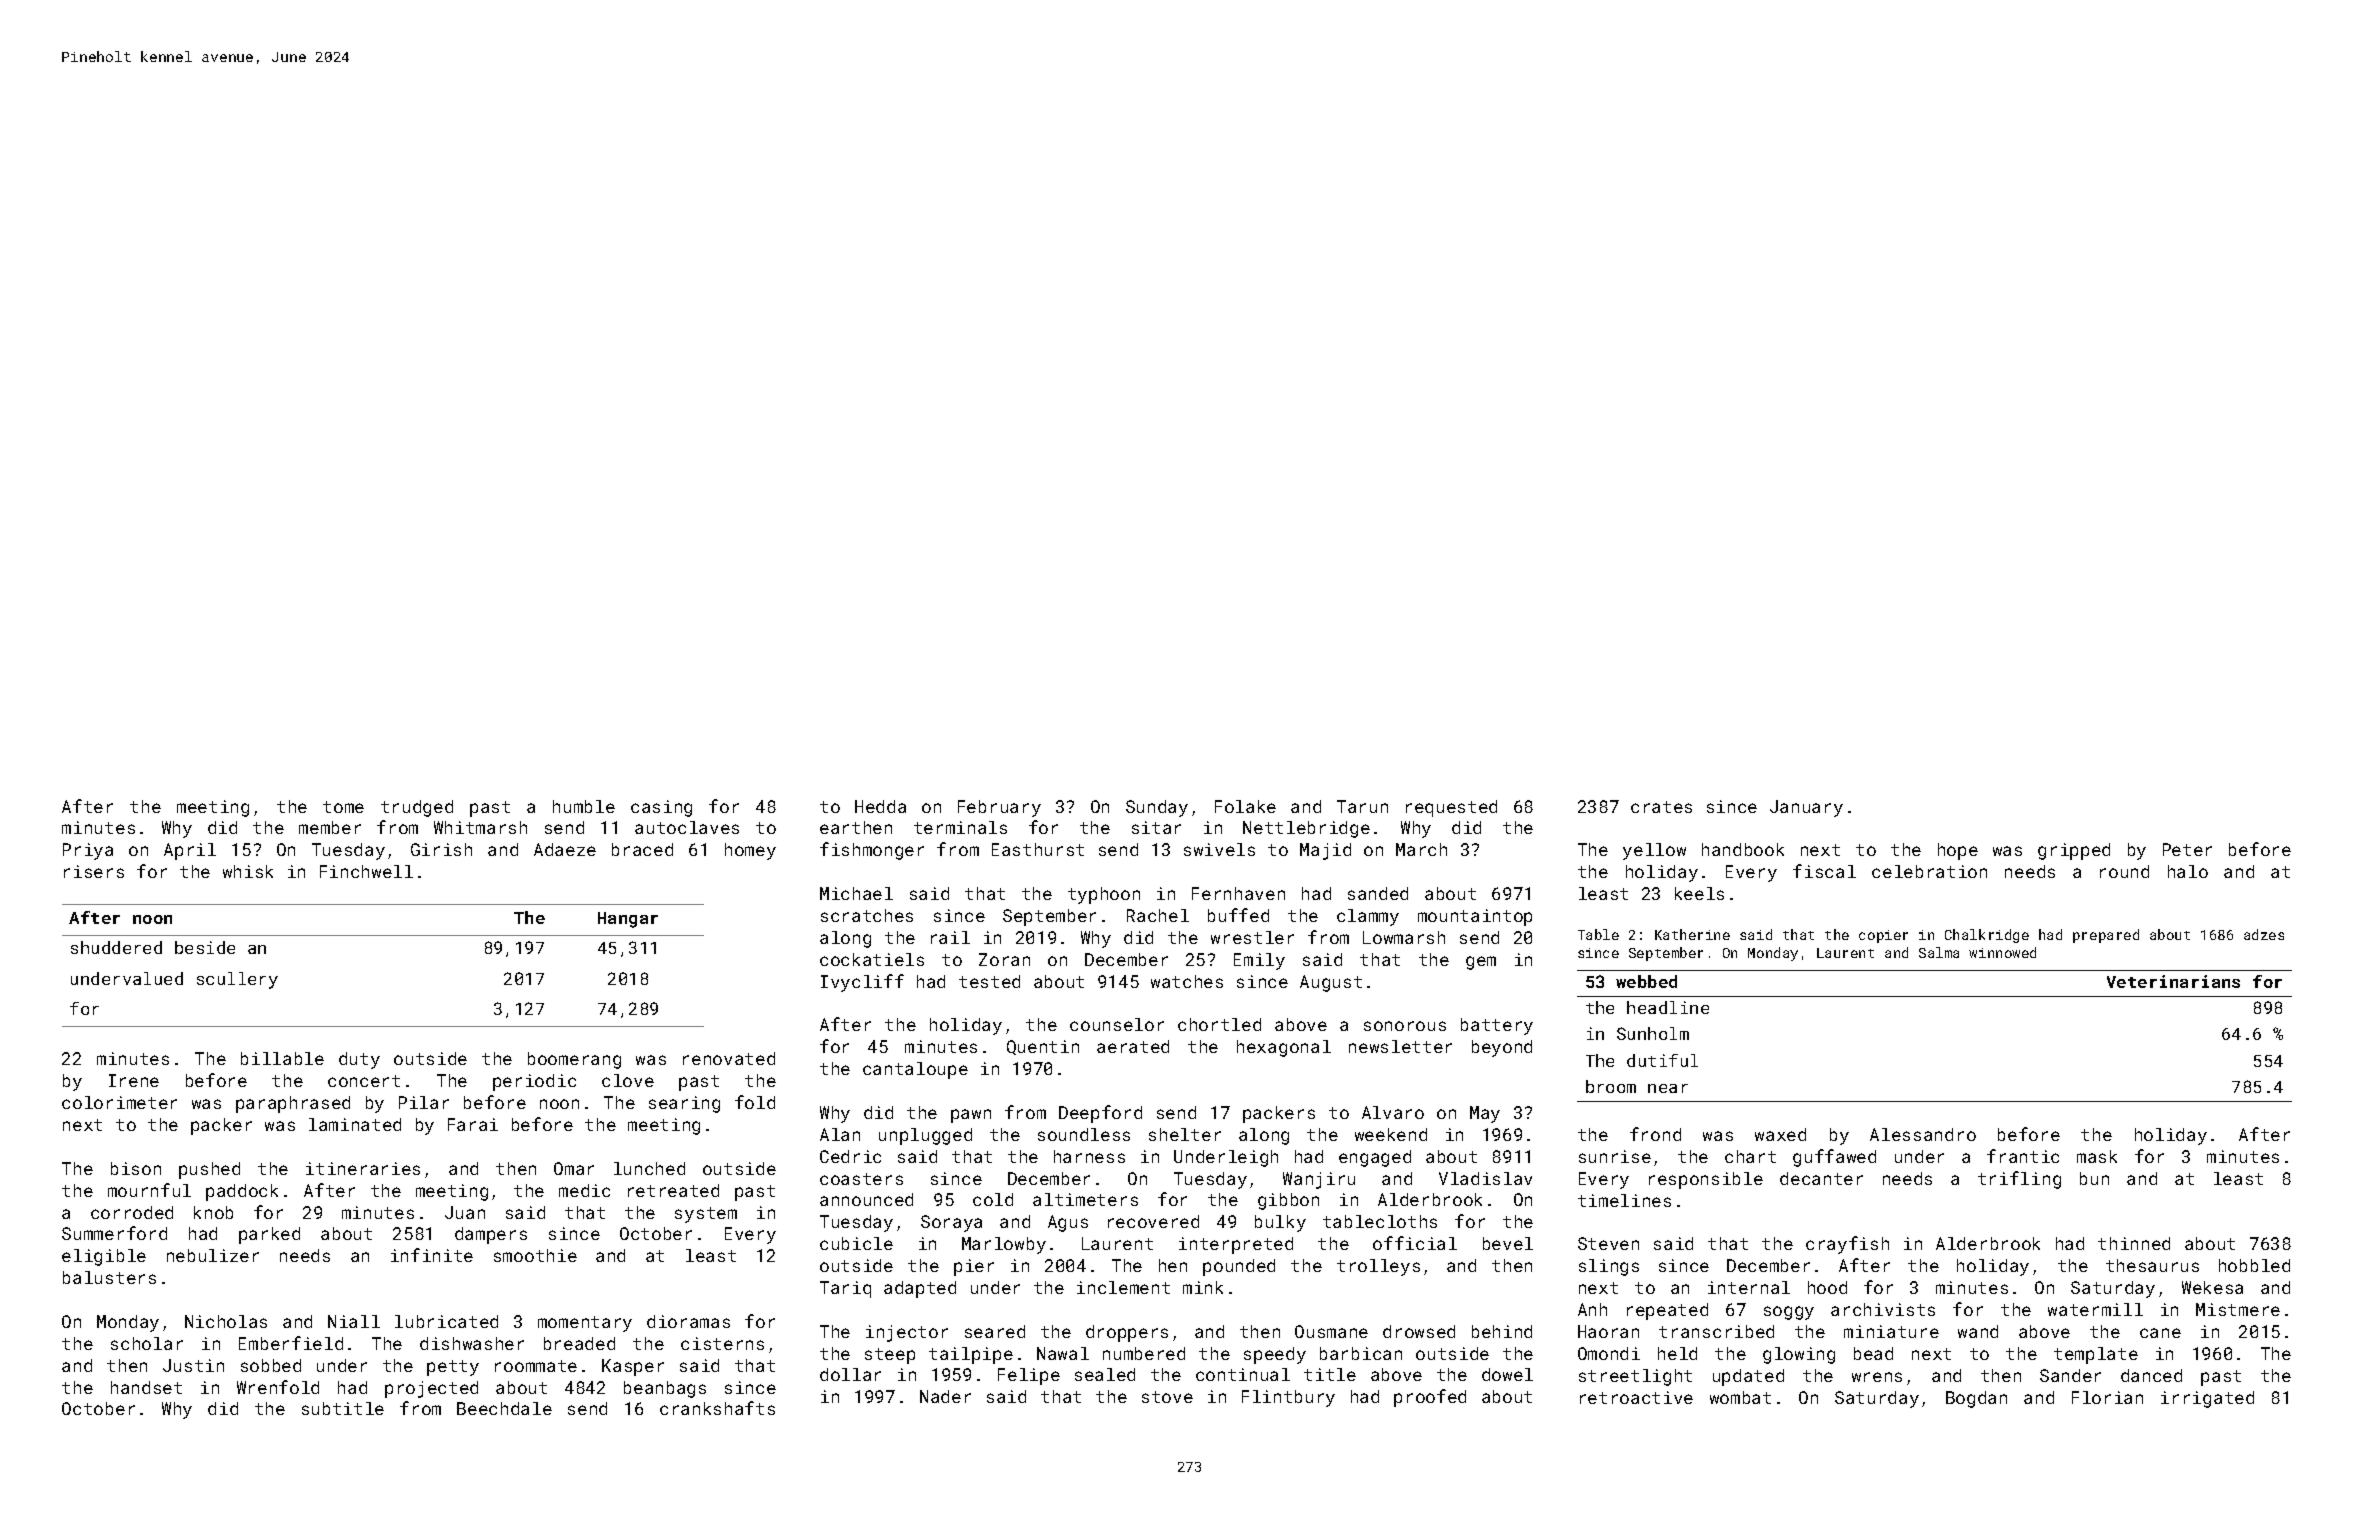 This page has width=2354, height=1523. What do you see at coordinates (945, 1396) in the page?
I see `Nader` at bounding box center [945, 1396].
